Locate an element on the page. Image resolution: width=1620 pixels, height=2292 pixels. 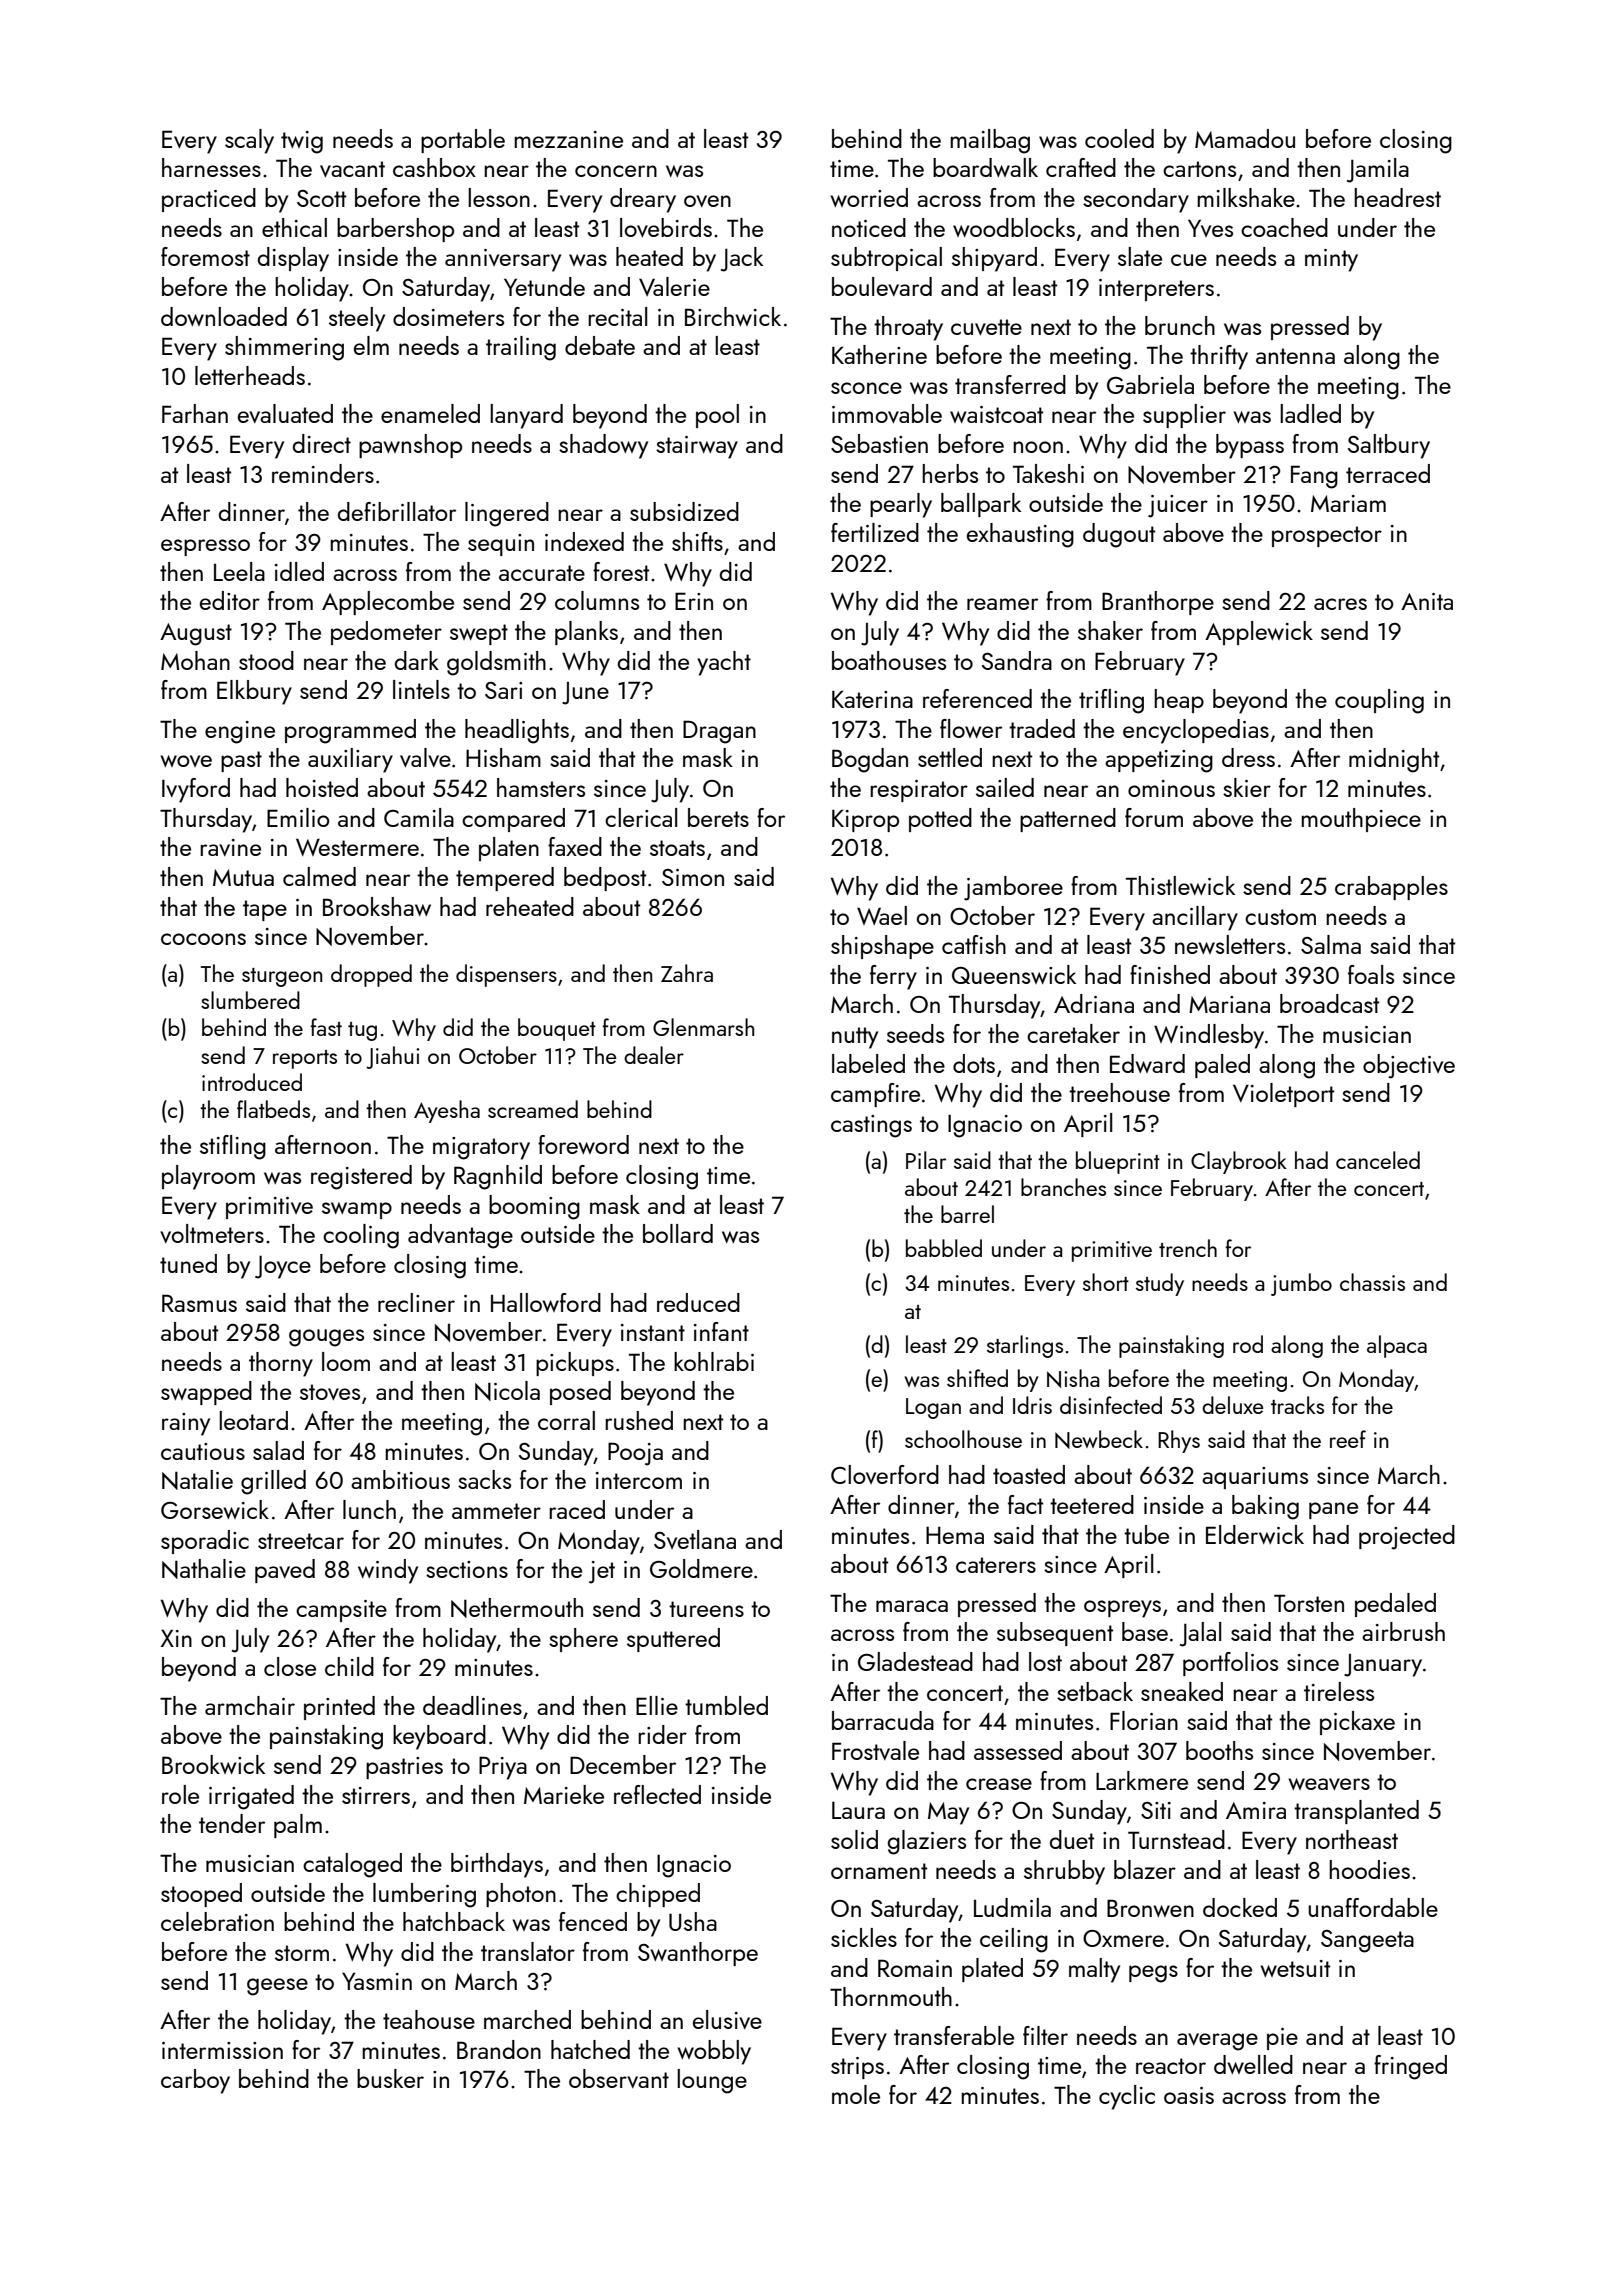
scaly is located at coordinates (249, 141).
